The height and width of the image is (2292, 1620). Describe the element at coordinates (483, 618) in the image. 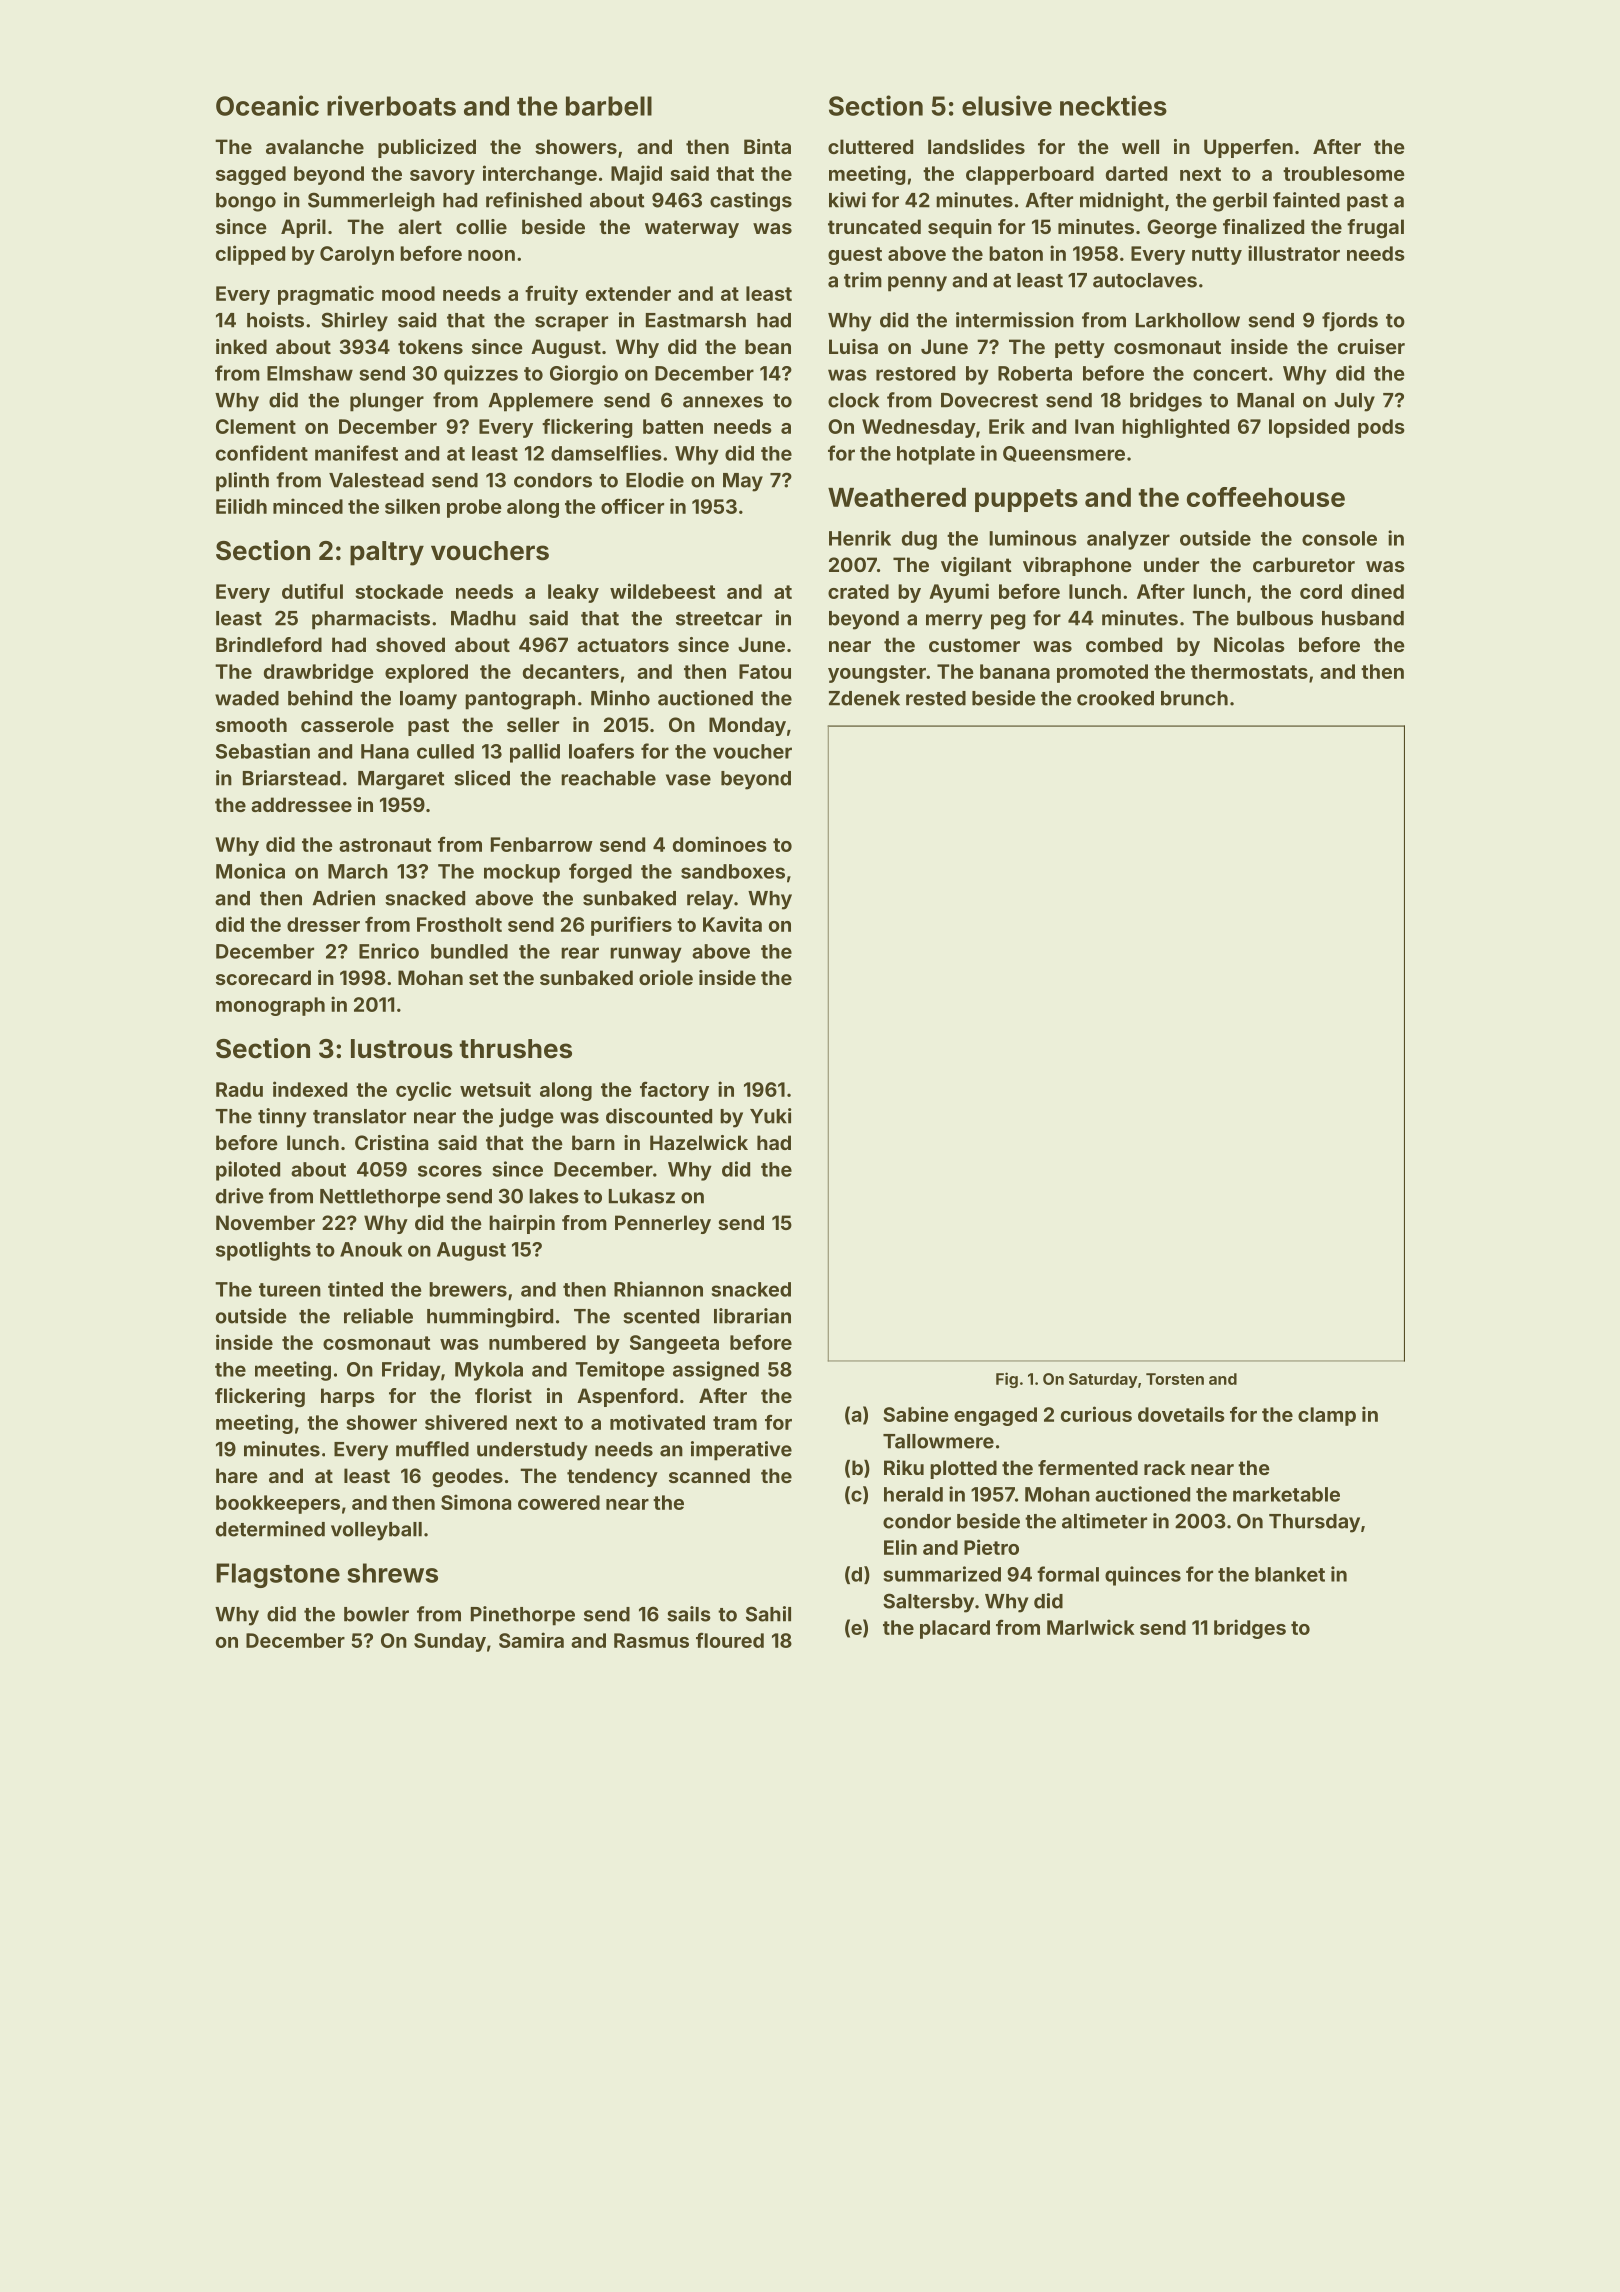

I see `Madhu` at that location.
